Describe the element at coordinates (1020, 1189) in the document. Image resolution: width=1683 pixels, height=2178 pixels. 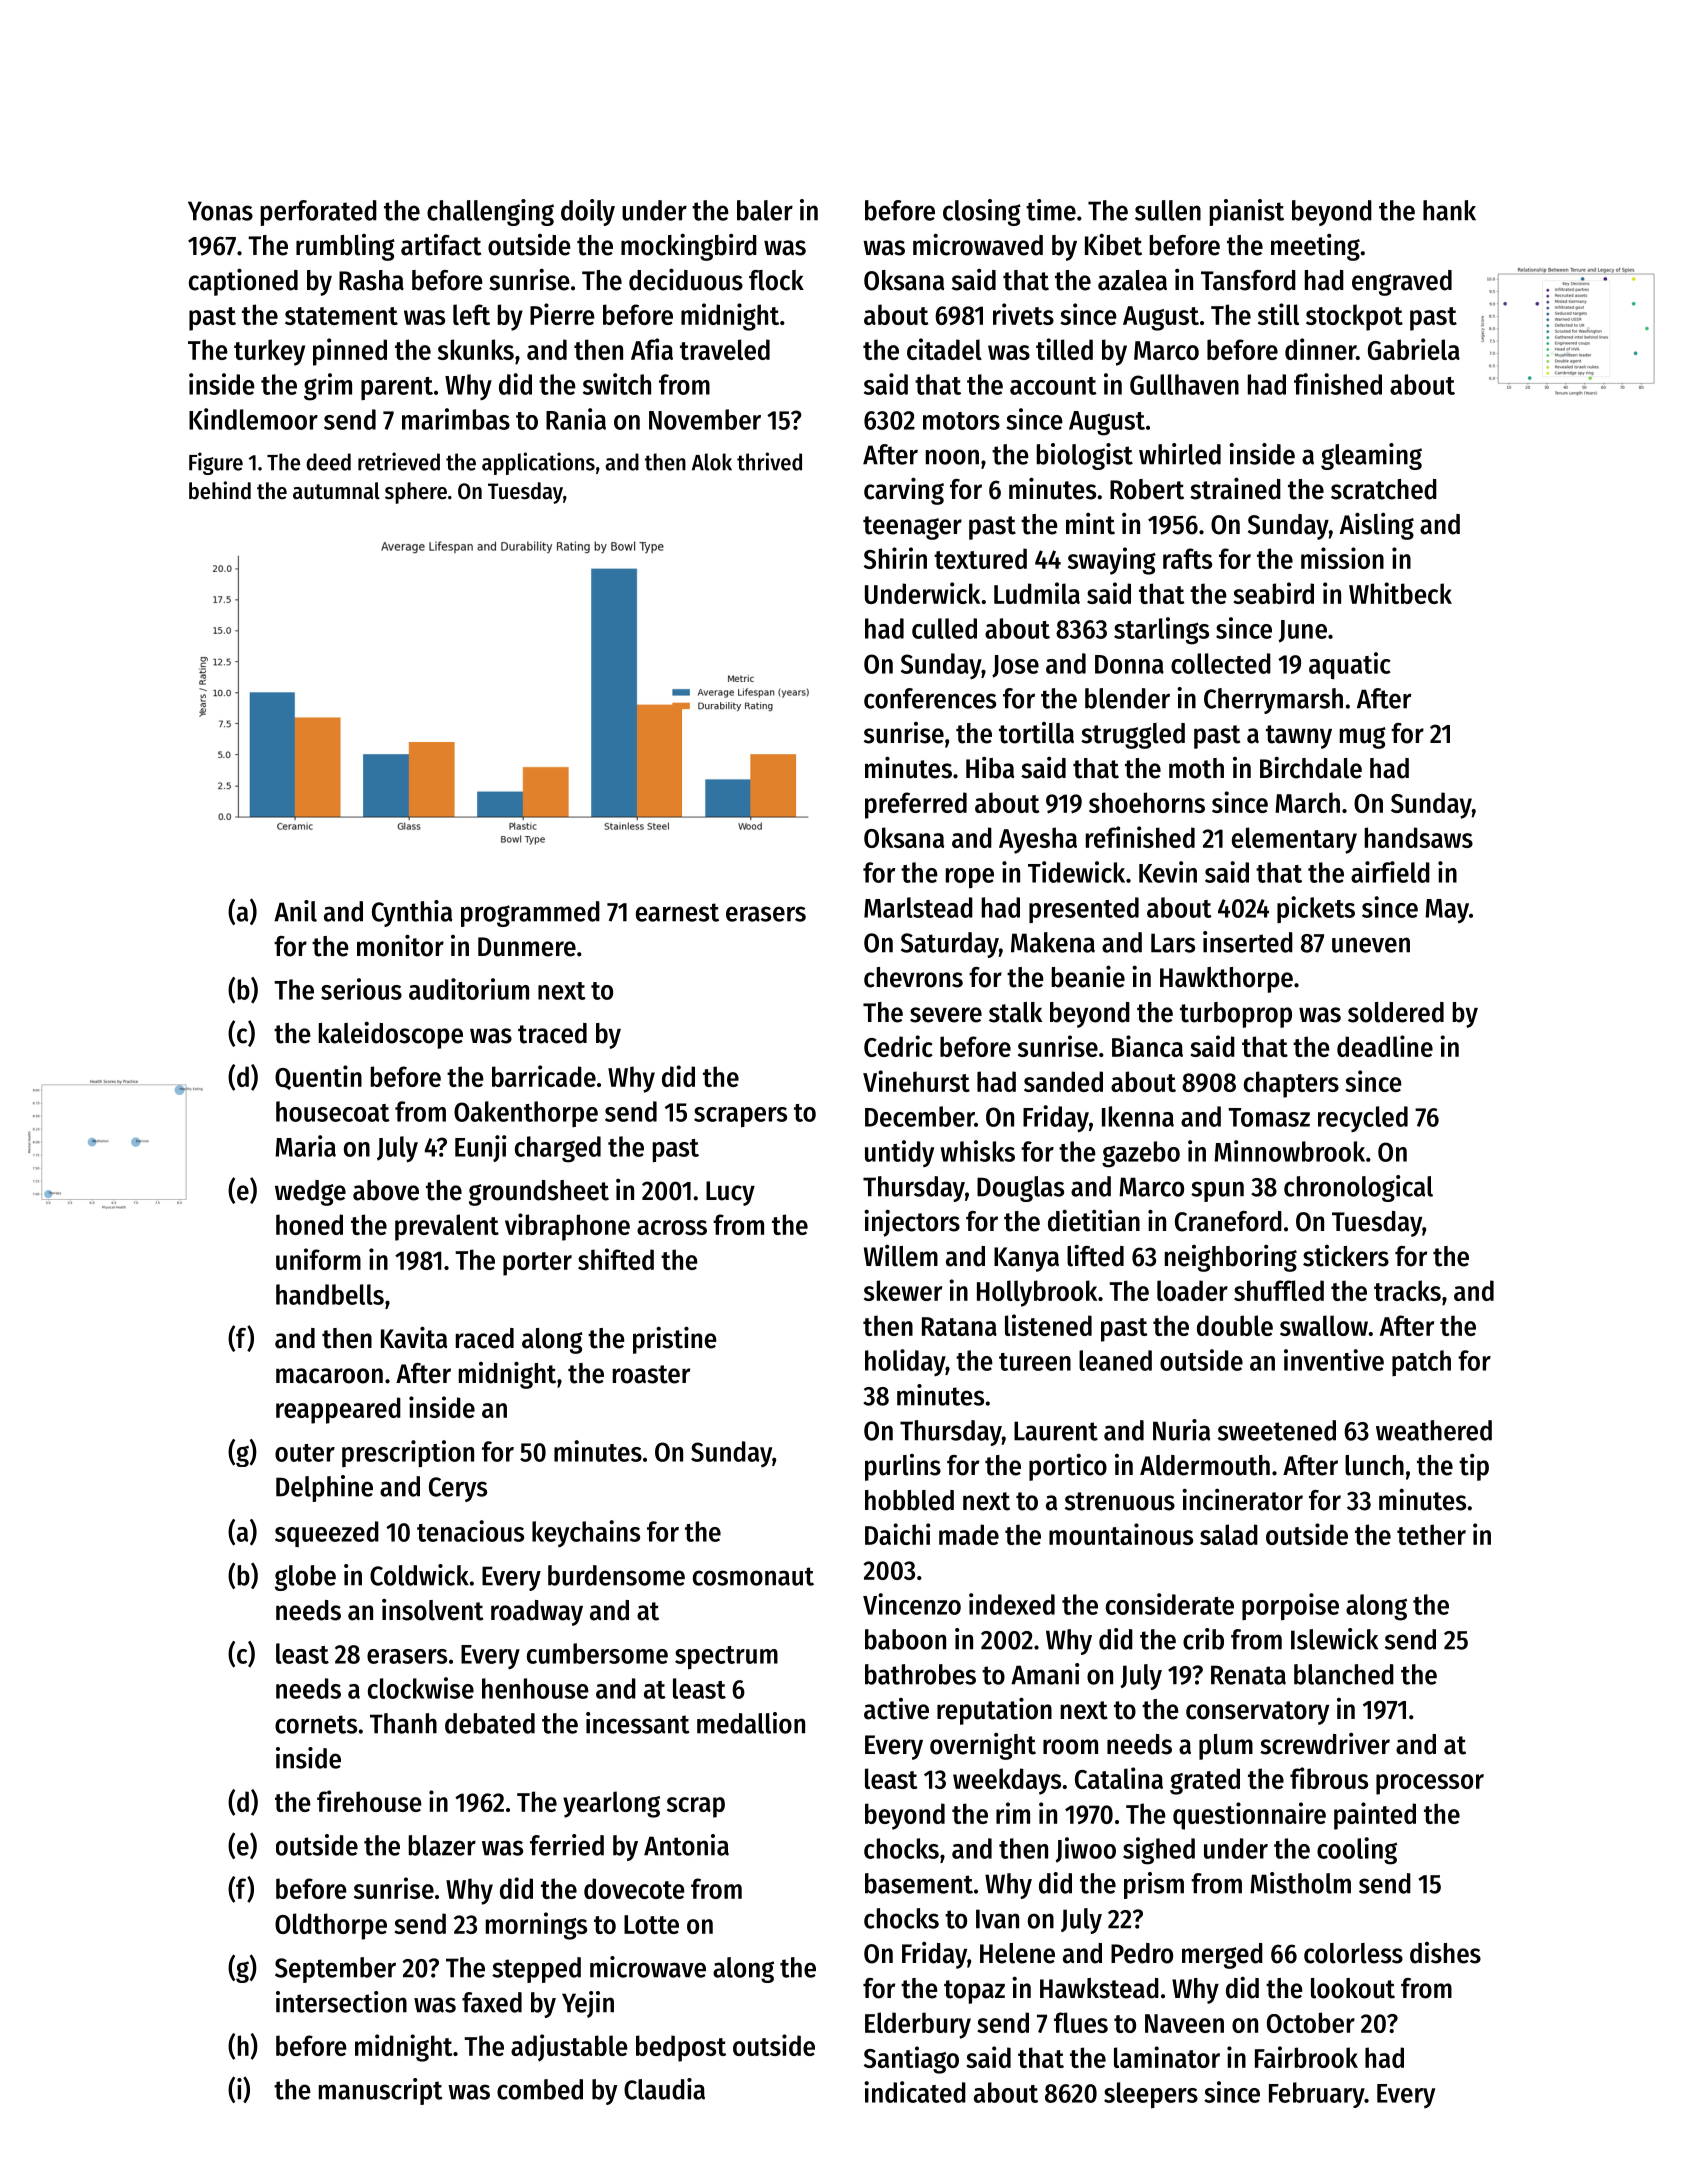
I see `Douglas` at that location.
